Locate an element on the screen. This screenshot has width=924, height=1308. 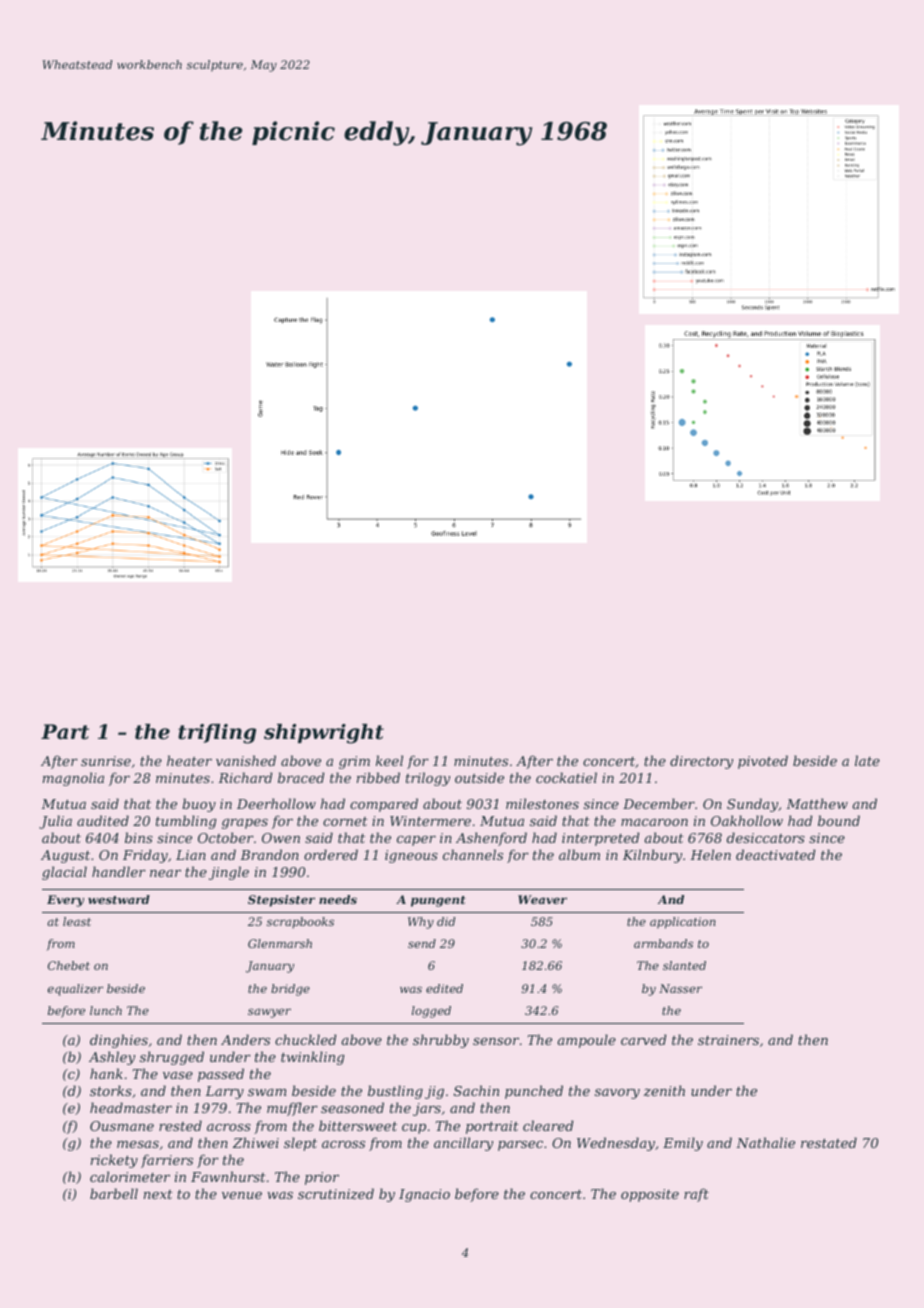
zenith is located at coordinates (664, 1090).
